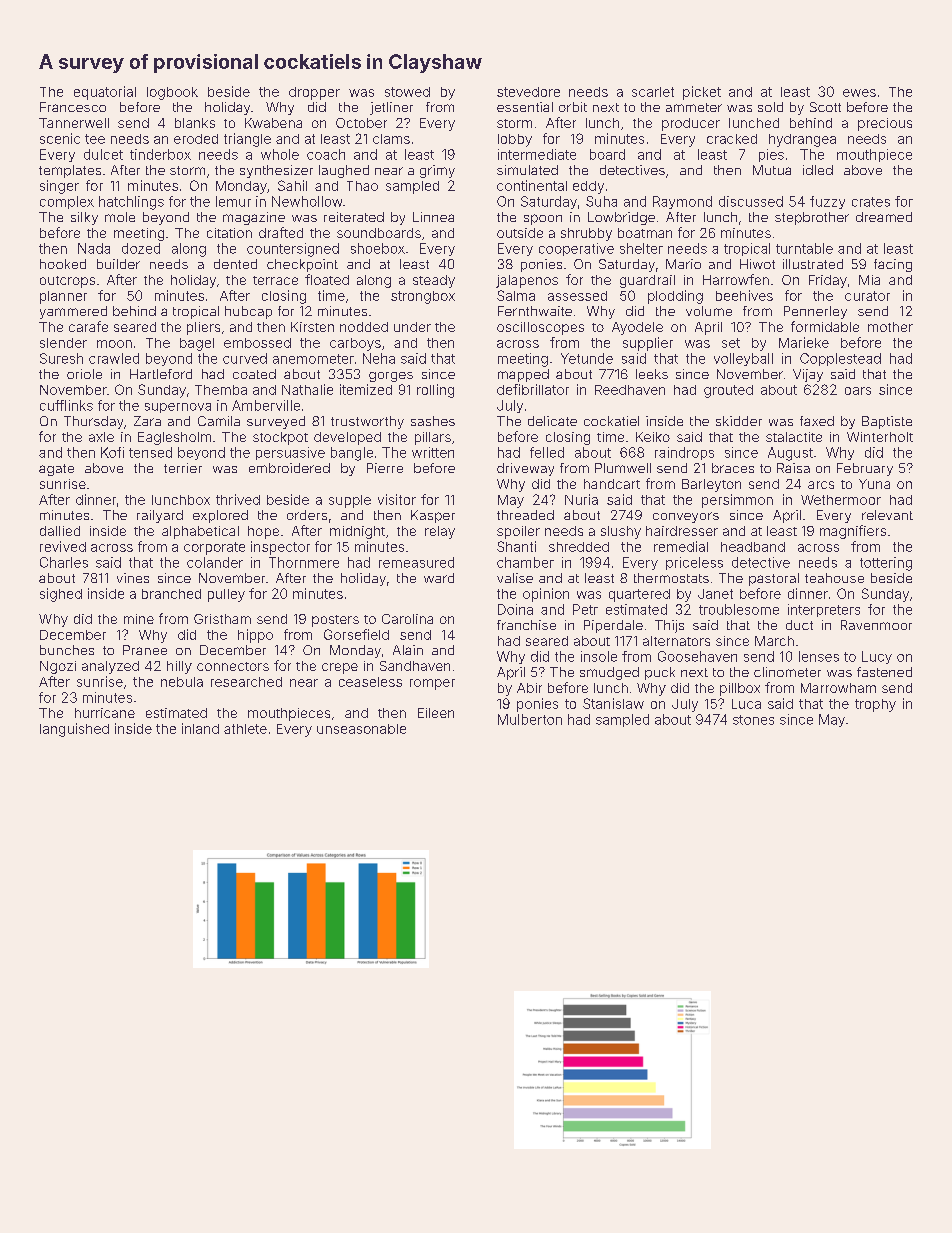 The image size is (952, 1233). I want to click on Hartleford, so click(161, 374).
